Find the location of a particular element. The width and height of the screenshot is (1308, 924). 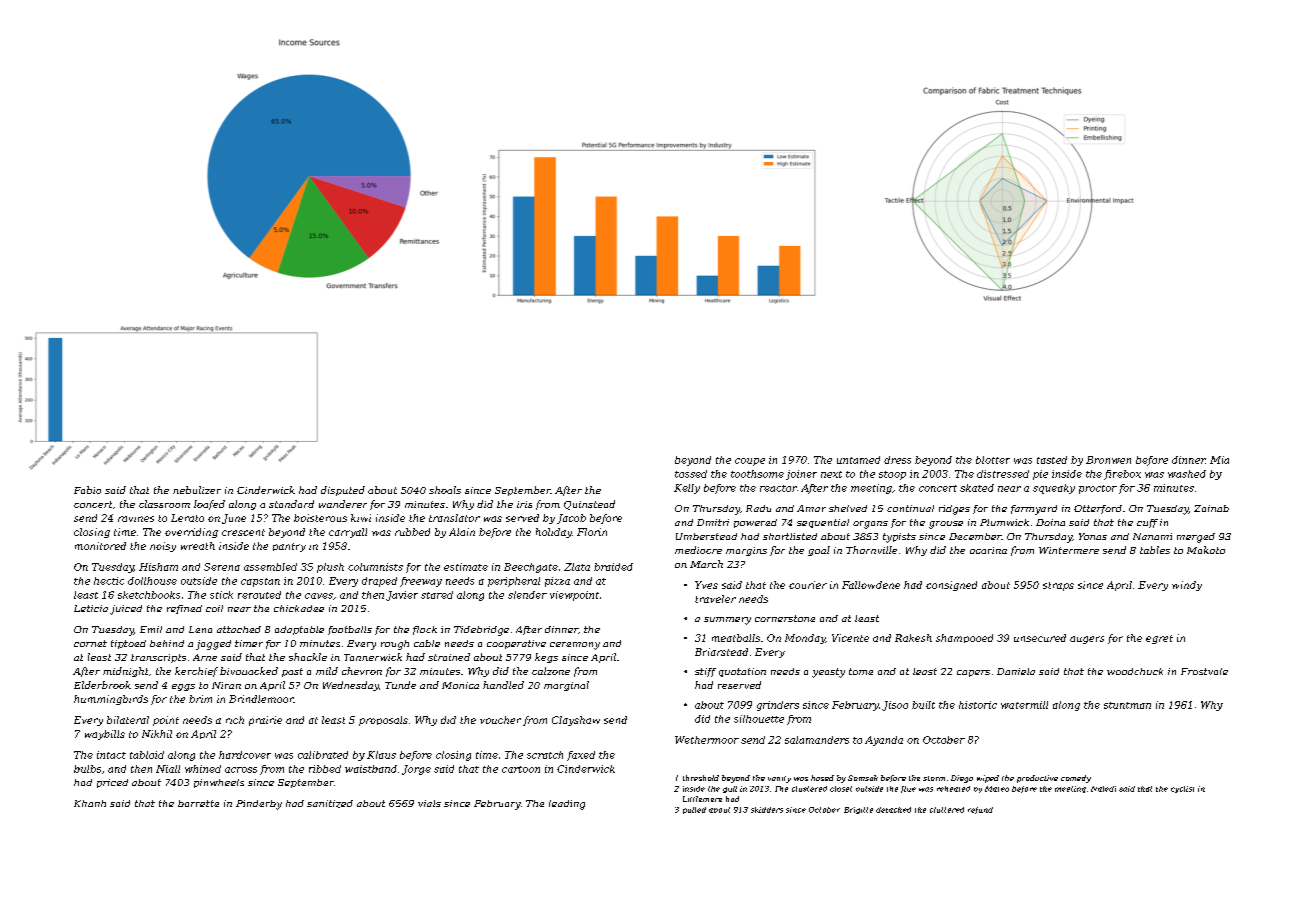

Fabio is located at coordinates (87, 490).
